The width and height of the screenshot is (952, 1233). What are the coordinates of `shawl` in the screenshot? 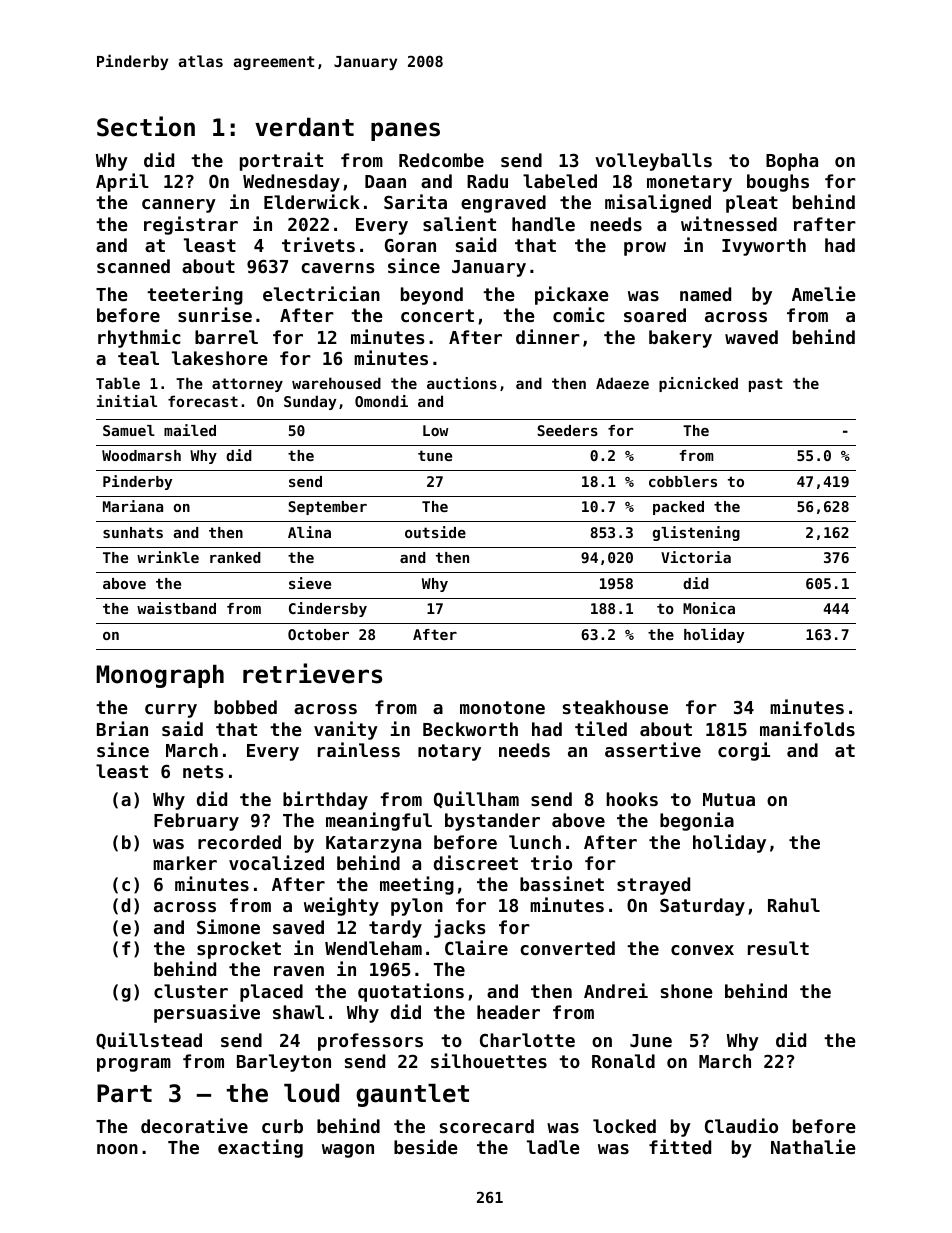 It's located at (298, 1012).
